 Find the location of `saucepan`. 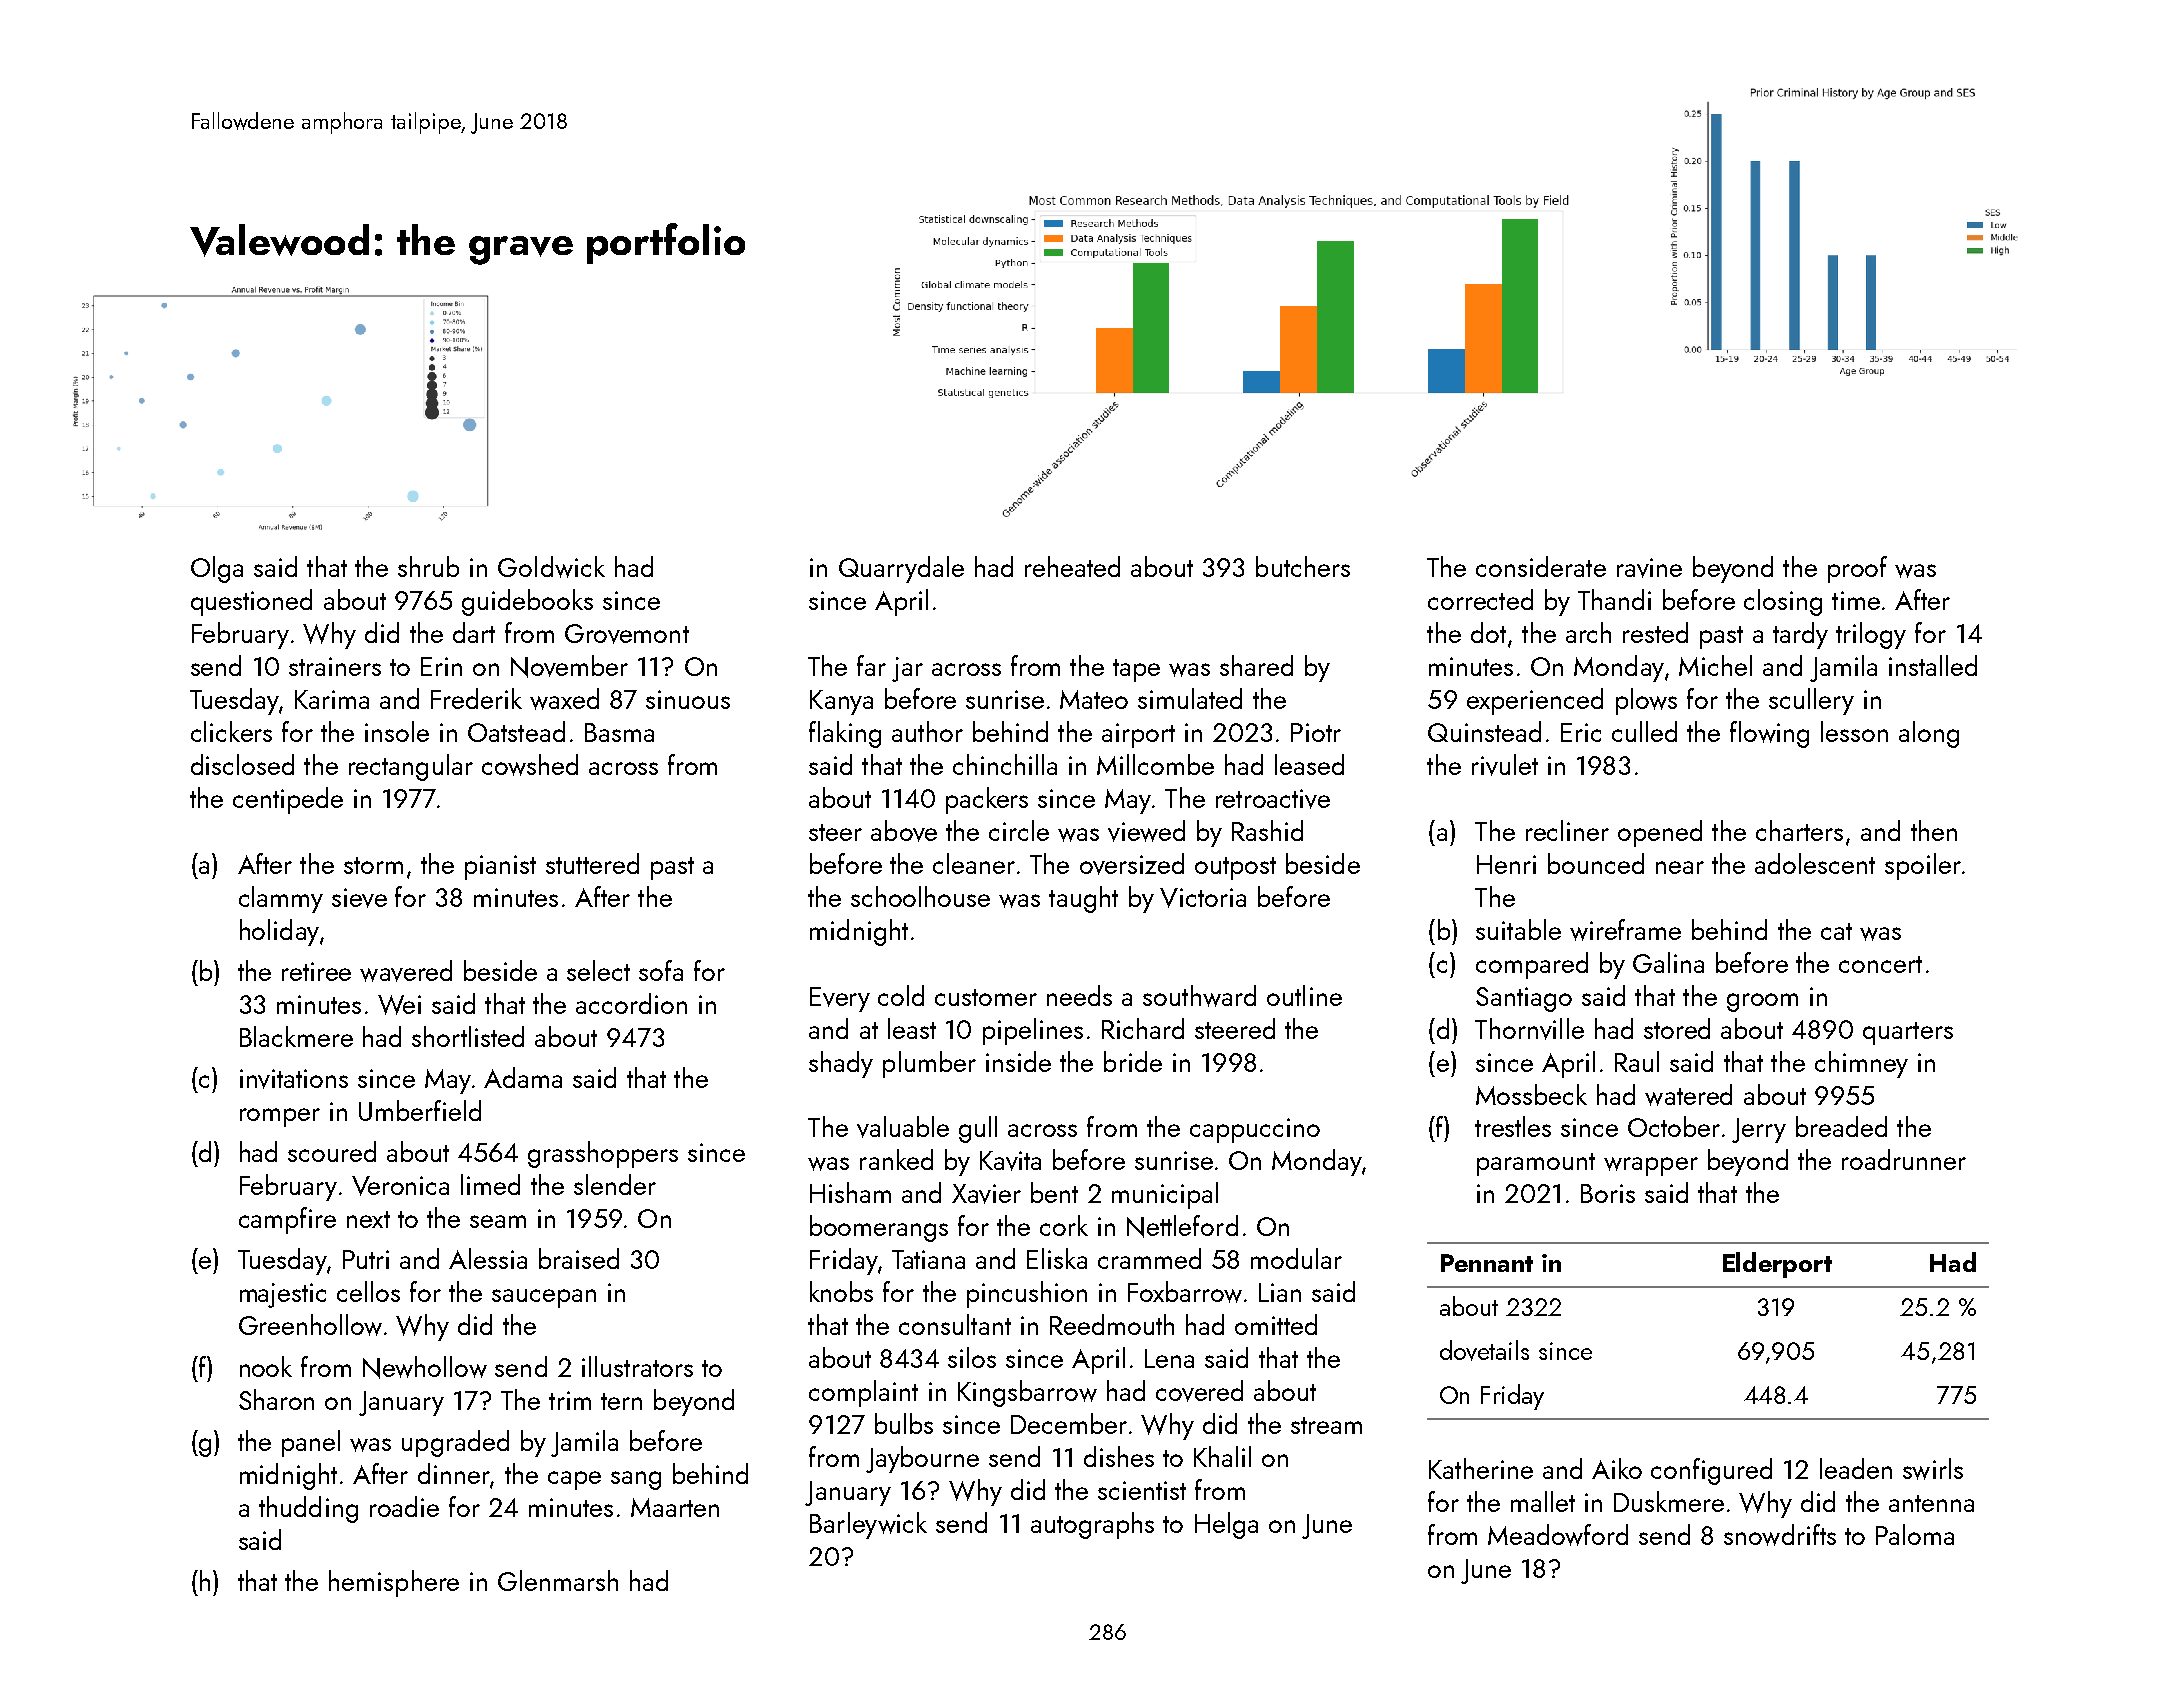

saucepan is located at coordinates (544, 1298).
